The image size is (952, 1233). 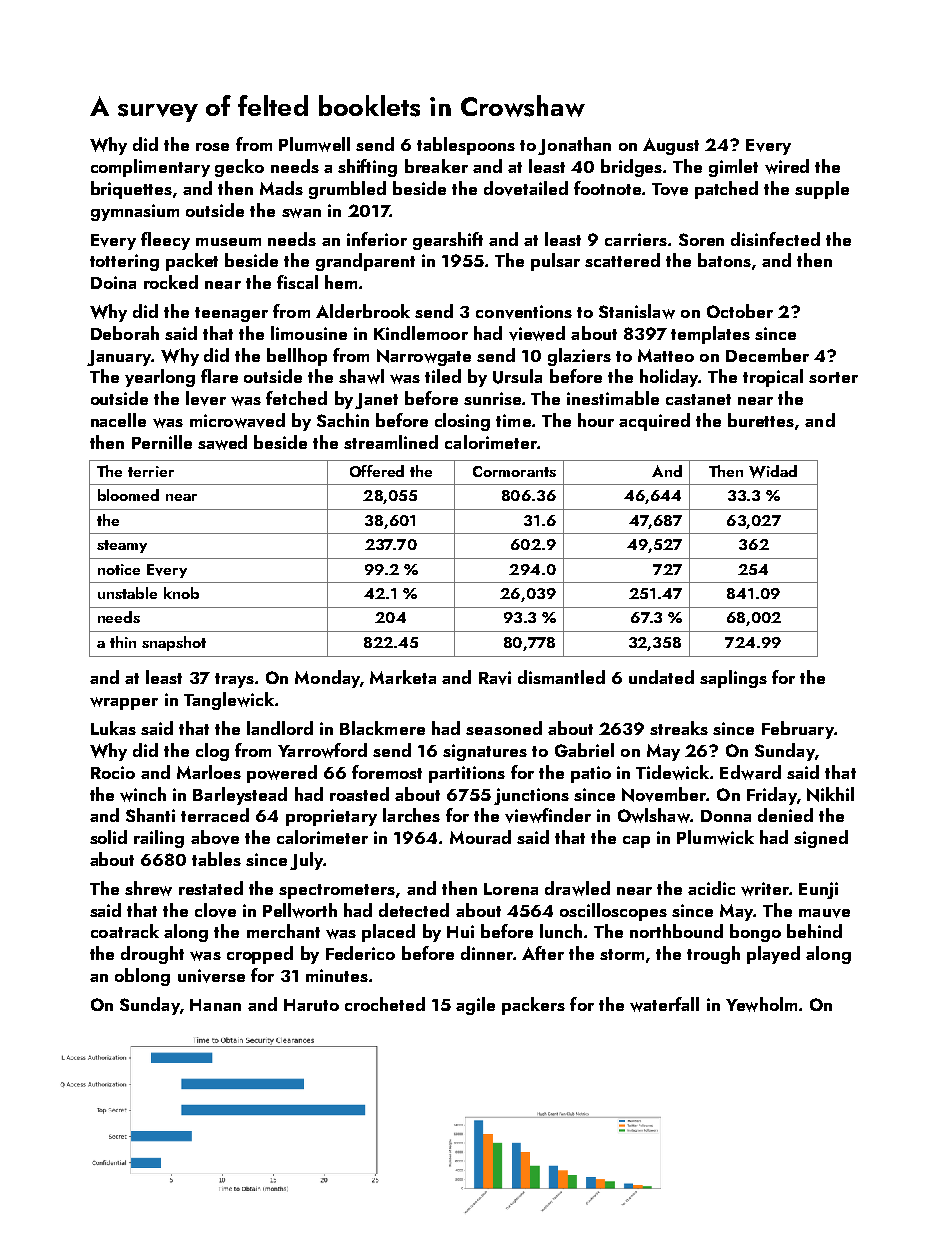 What do you see at coordinates (124, 703) in the page?
I see `wrapper` at bounding box center [124, 703].
